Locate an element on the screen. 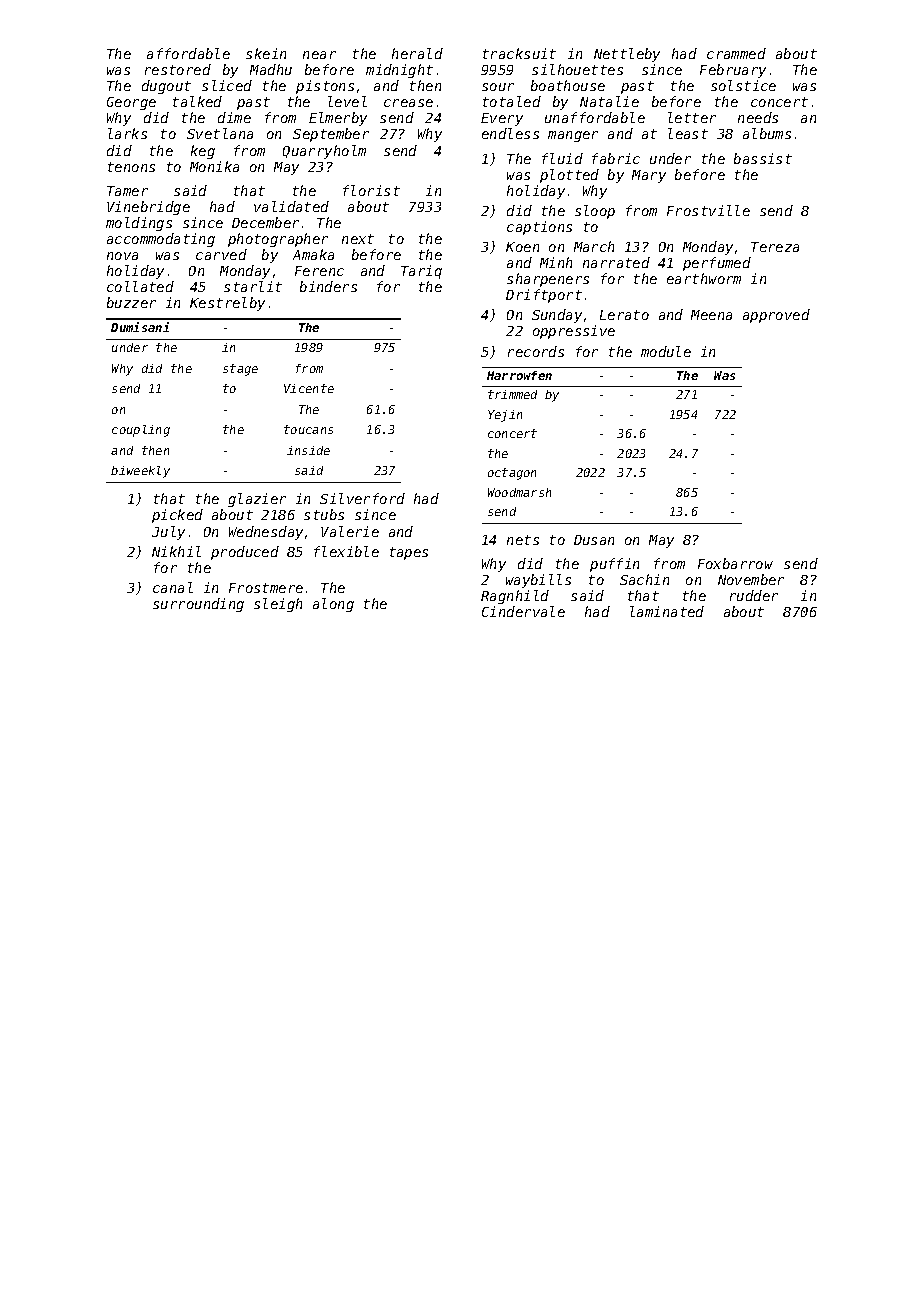 This screenshot has height=1308, width=924. photographer is located at coordinates (278, 240).
